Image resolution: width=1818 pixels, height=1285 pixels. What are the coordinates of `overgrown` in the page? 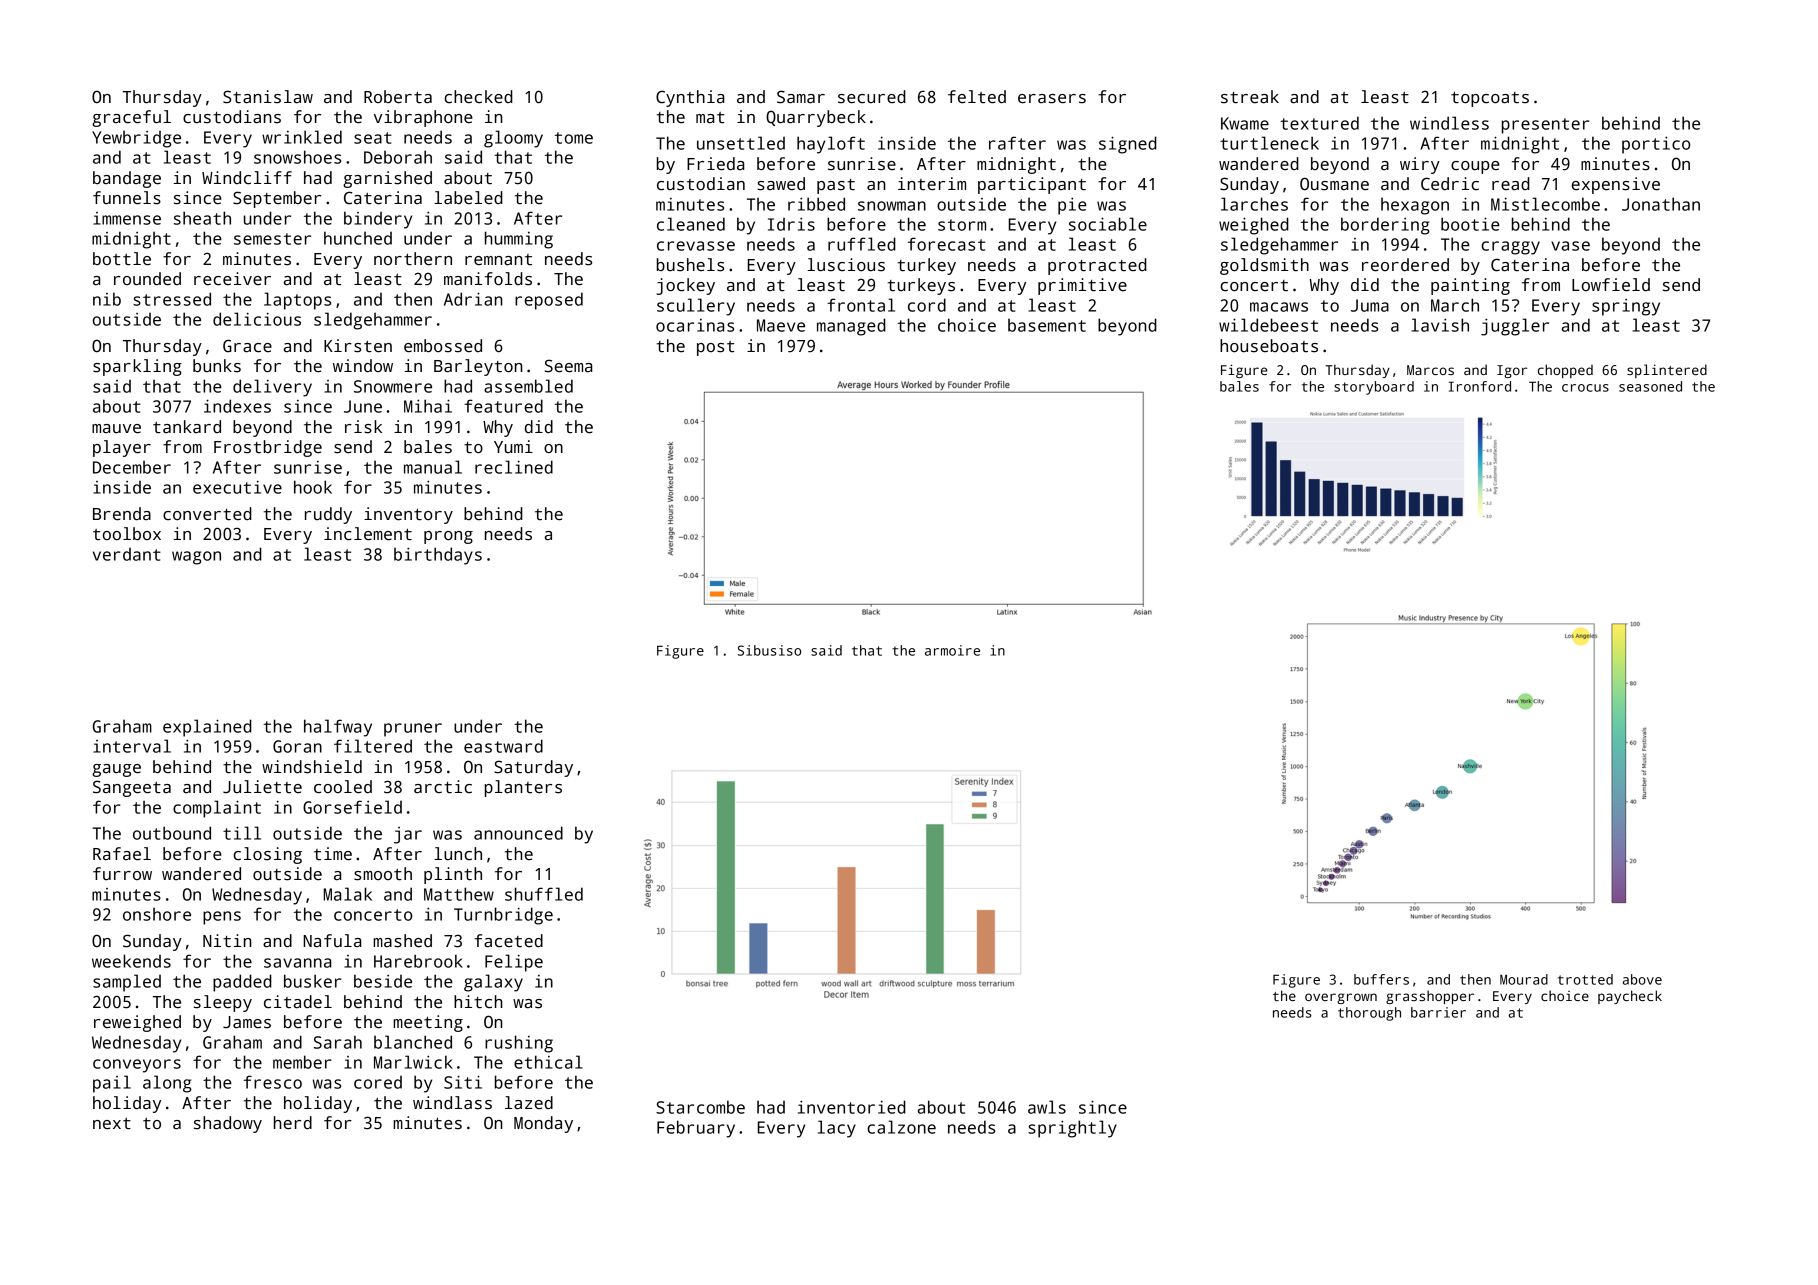 It's located at (1341, 998).
